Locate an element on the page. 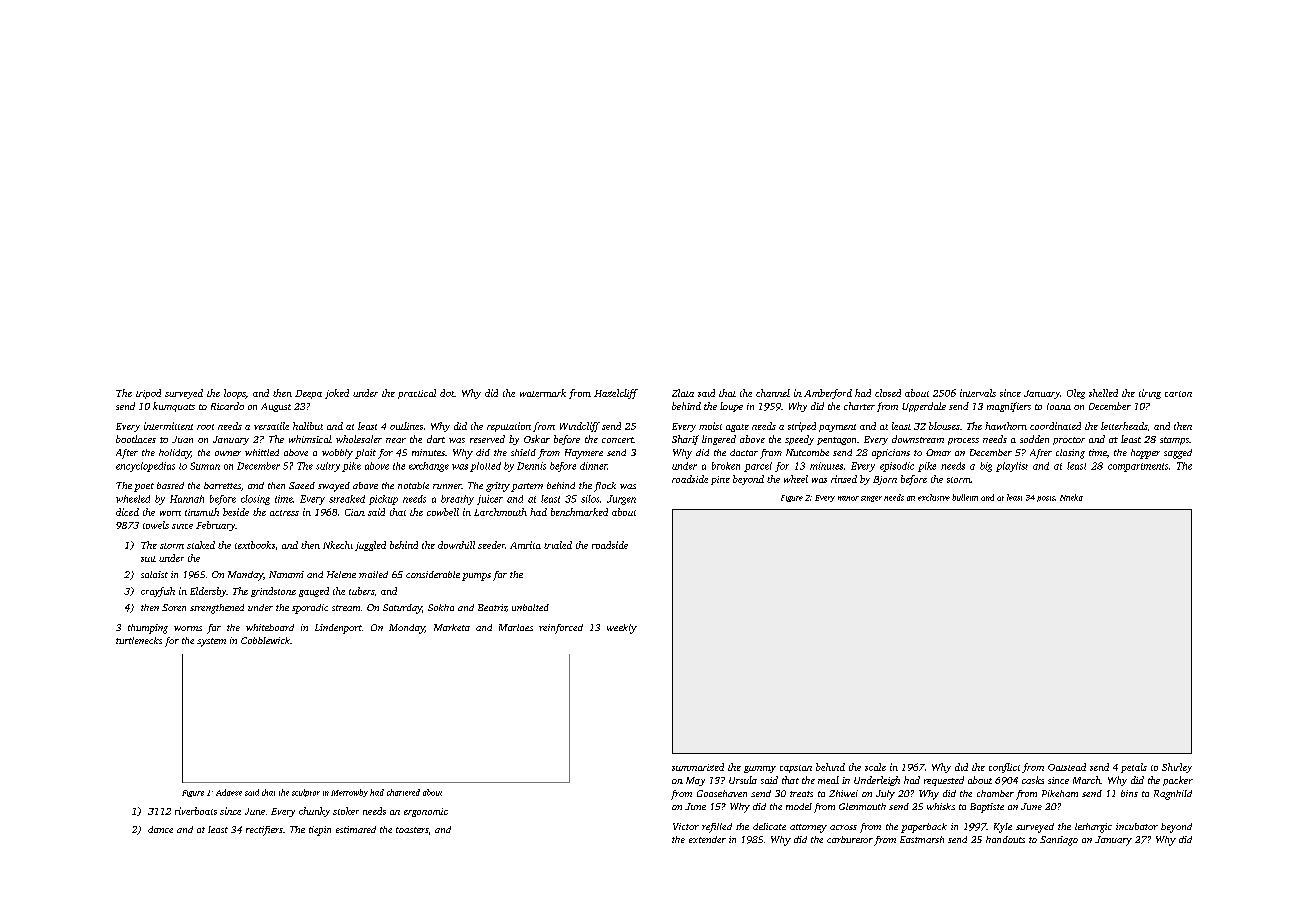  minor is located at coordinates (848, 498).
